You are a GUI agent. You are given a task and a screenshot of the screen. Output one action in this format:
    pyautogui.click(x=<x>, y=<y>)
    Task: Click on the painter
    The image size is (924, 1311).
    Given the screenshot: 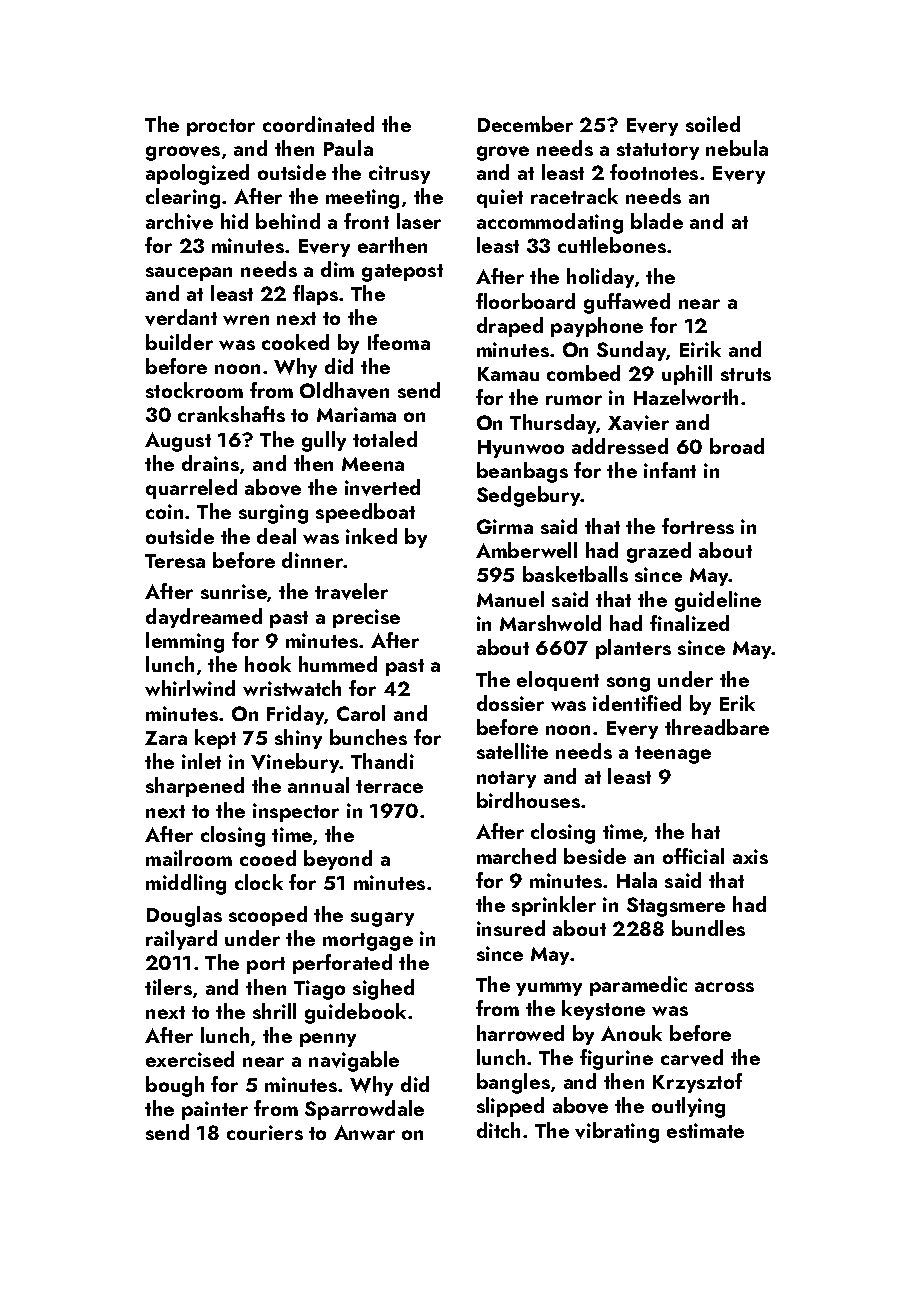 What is the action you would take?
    pyautogui.click(x=215, y=1110)
